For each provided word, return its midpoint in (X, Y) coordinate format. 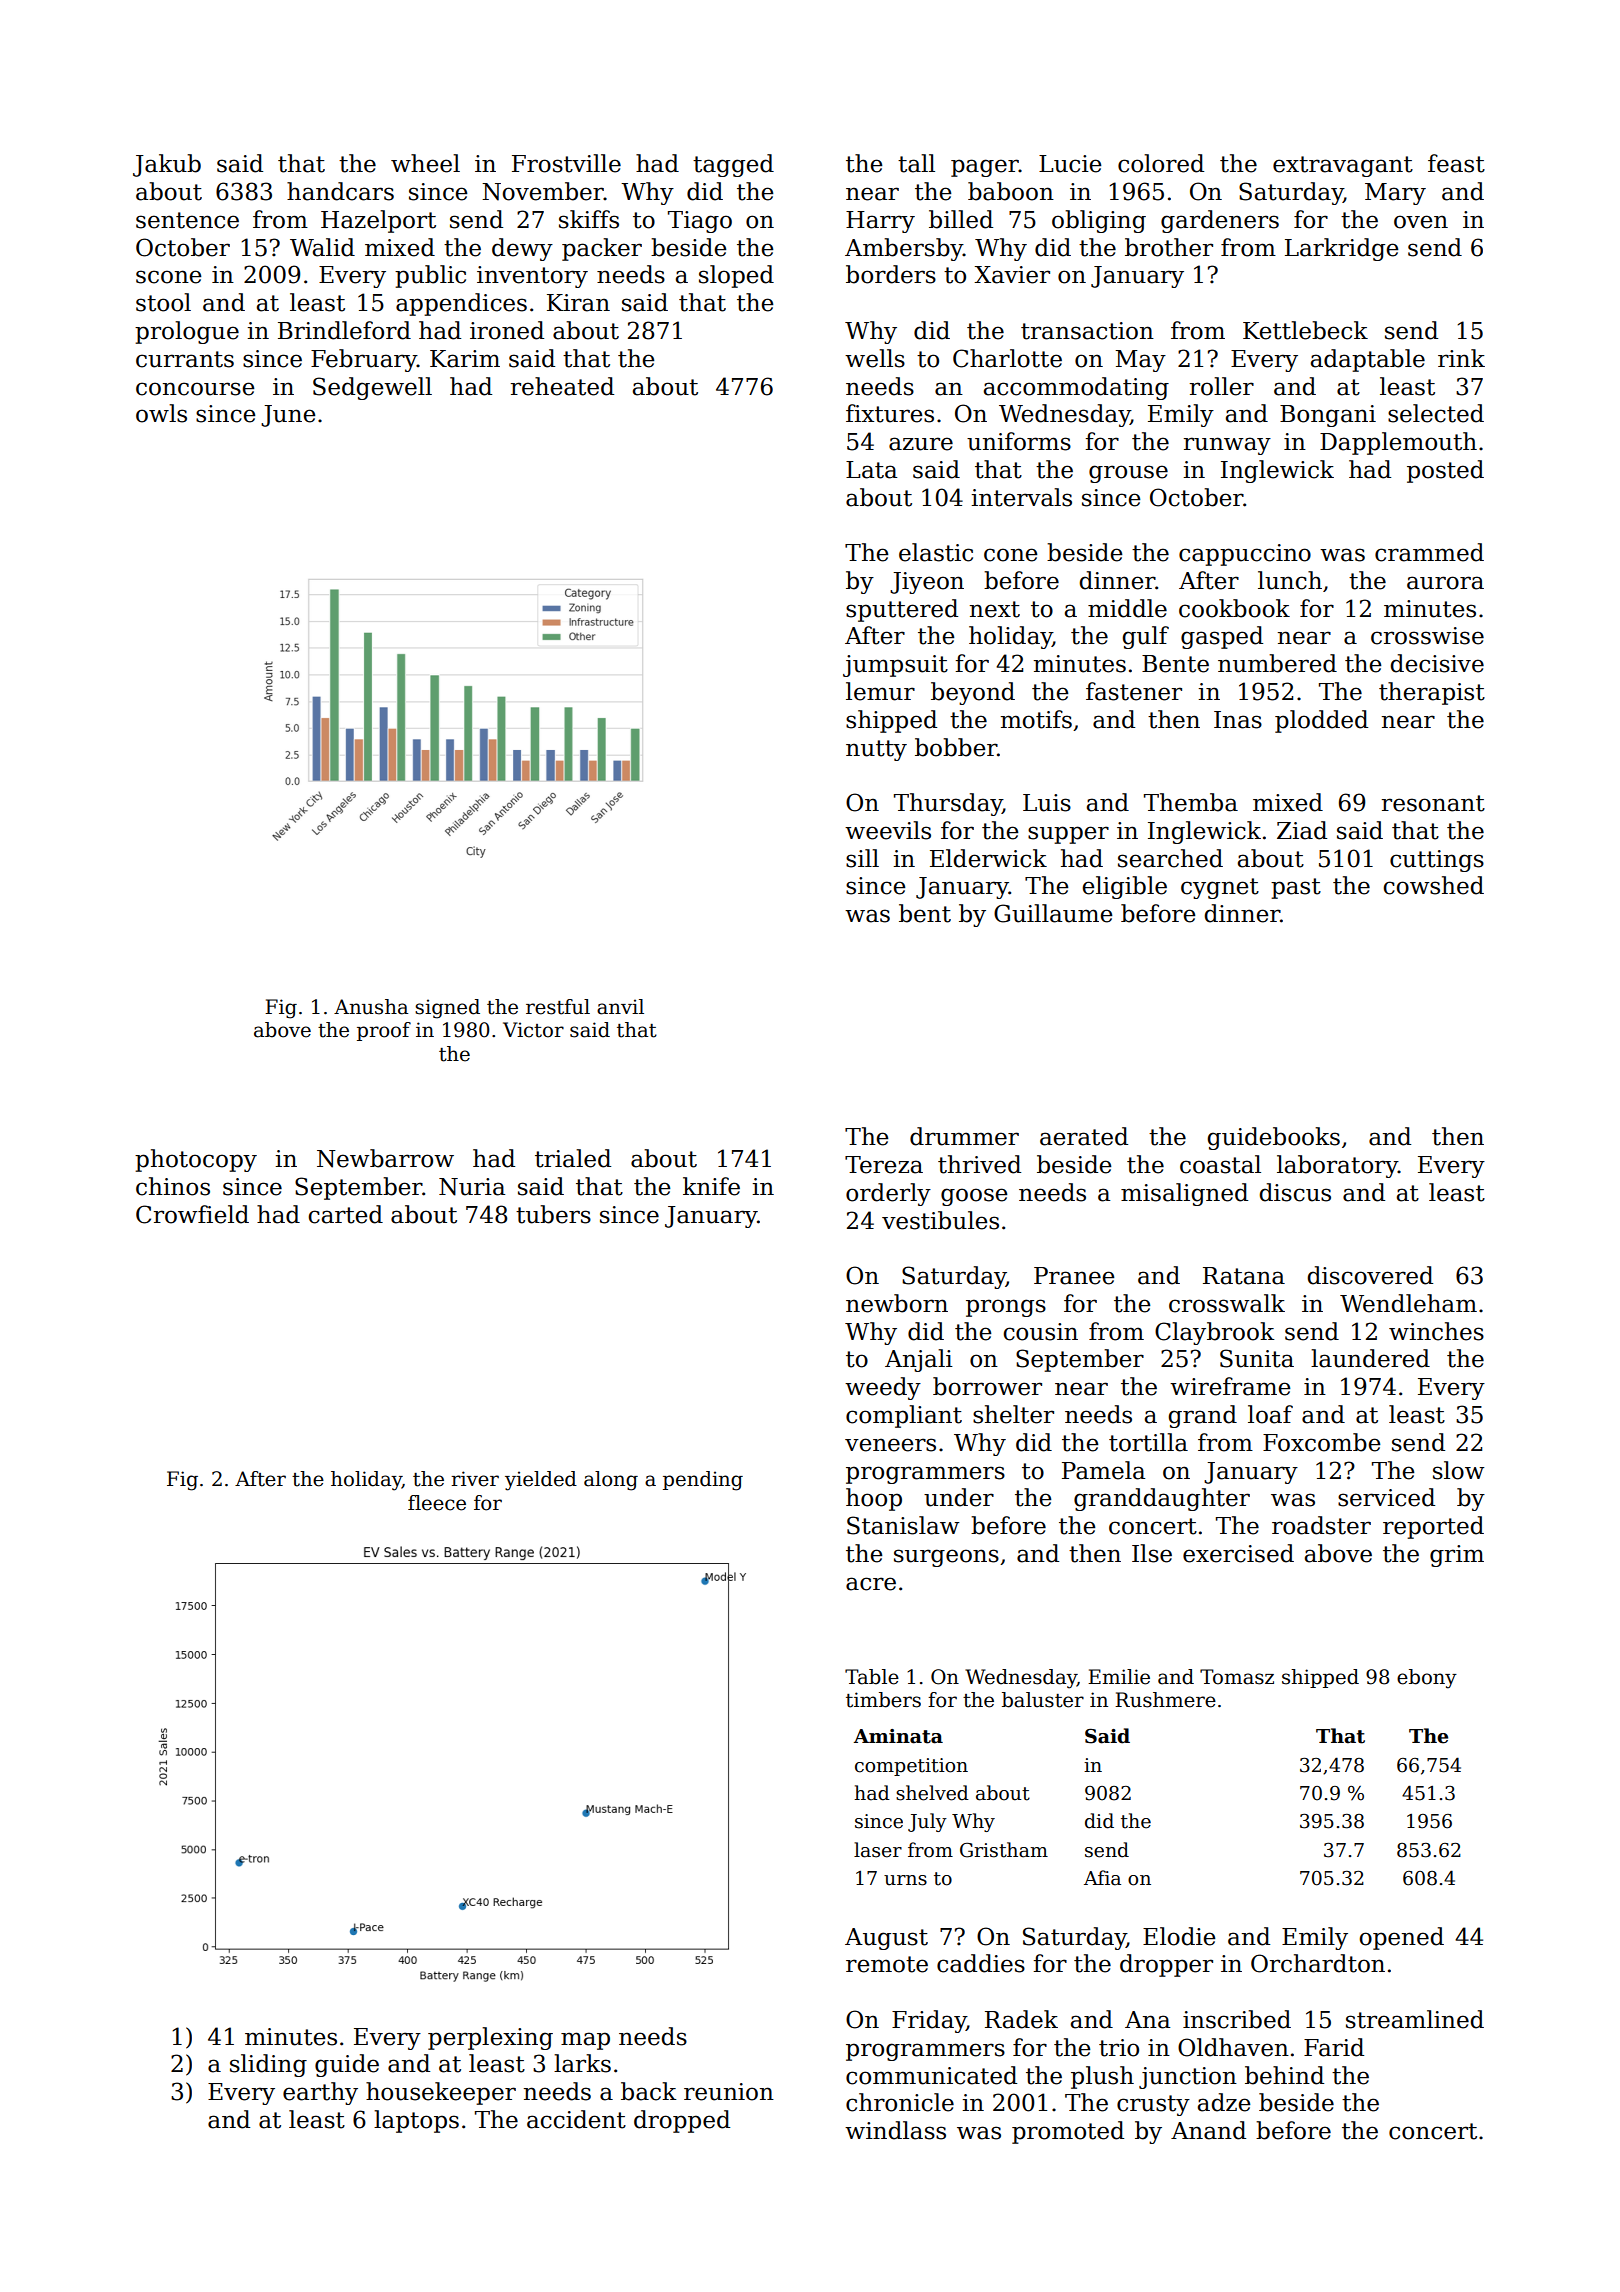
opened (1402, 1938)
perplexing (490, 2038)
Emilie (1119, 1677)
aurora (1445, 583)
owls (161, 413)
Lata (871, 470)
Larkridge (1341, 249)
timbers (883, 1700)
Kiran (578, 303)
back (649, 2091)
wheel (425, 163)
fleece (437, 1503)
